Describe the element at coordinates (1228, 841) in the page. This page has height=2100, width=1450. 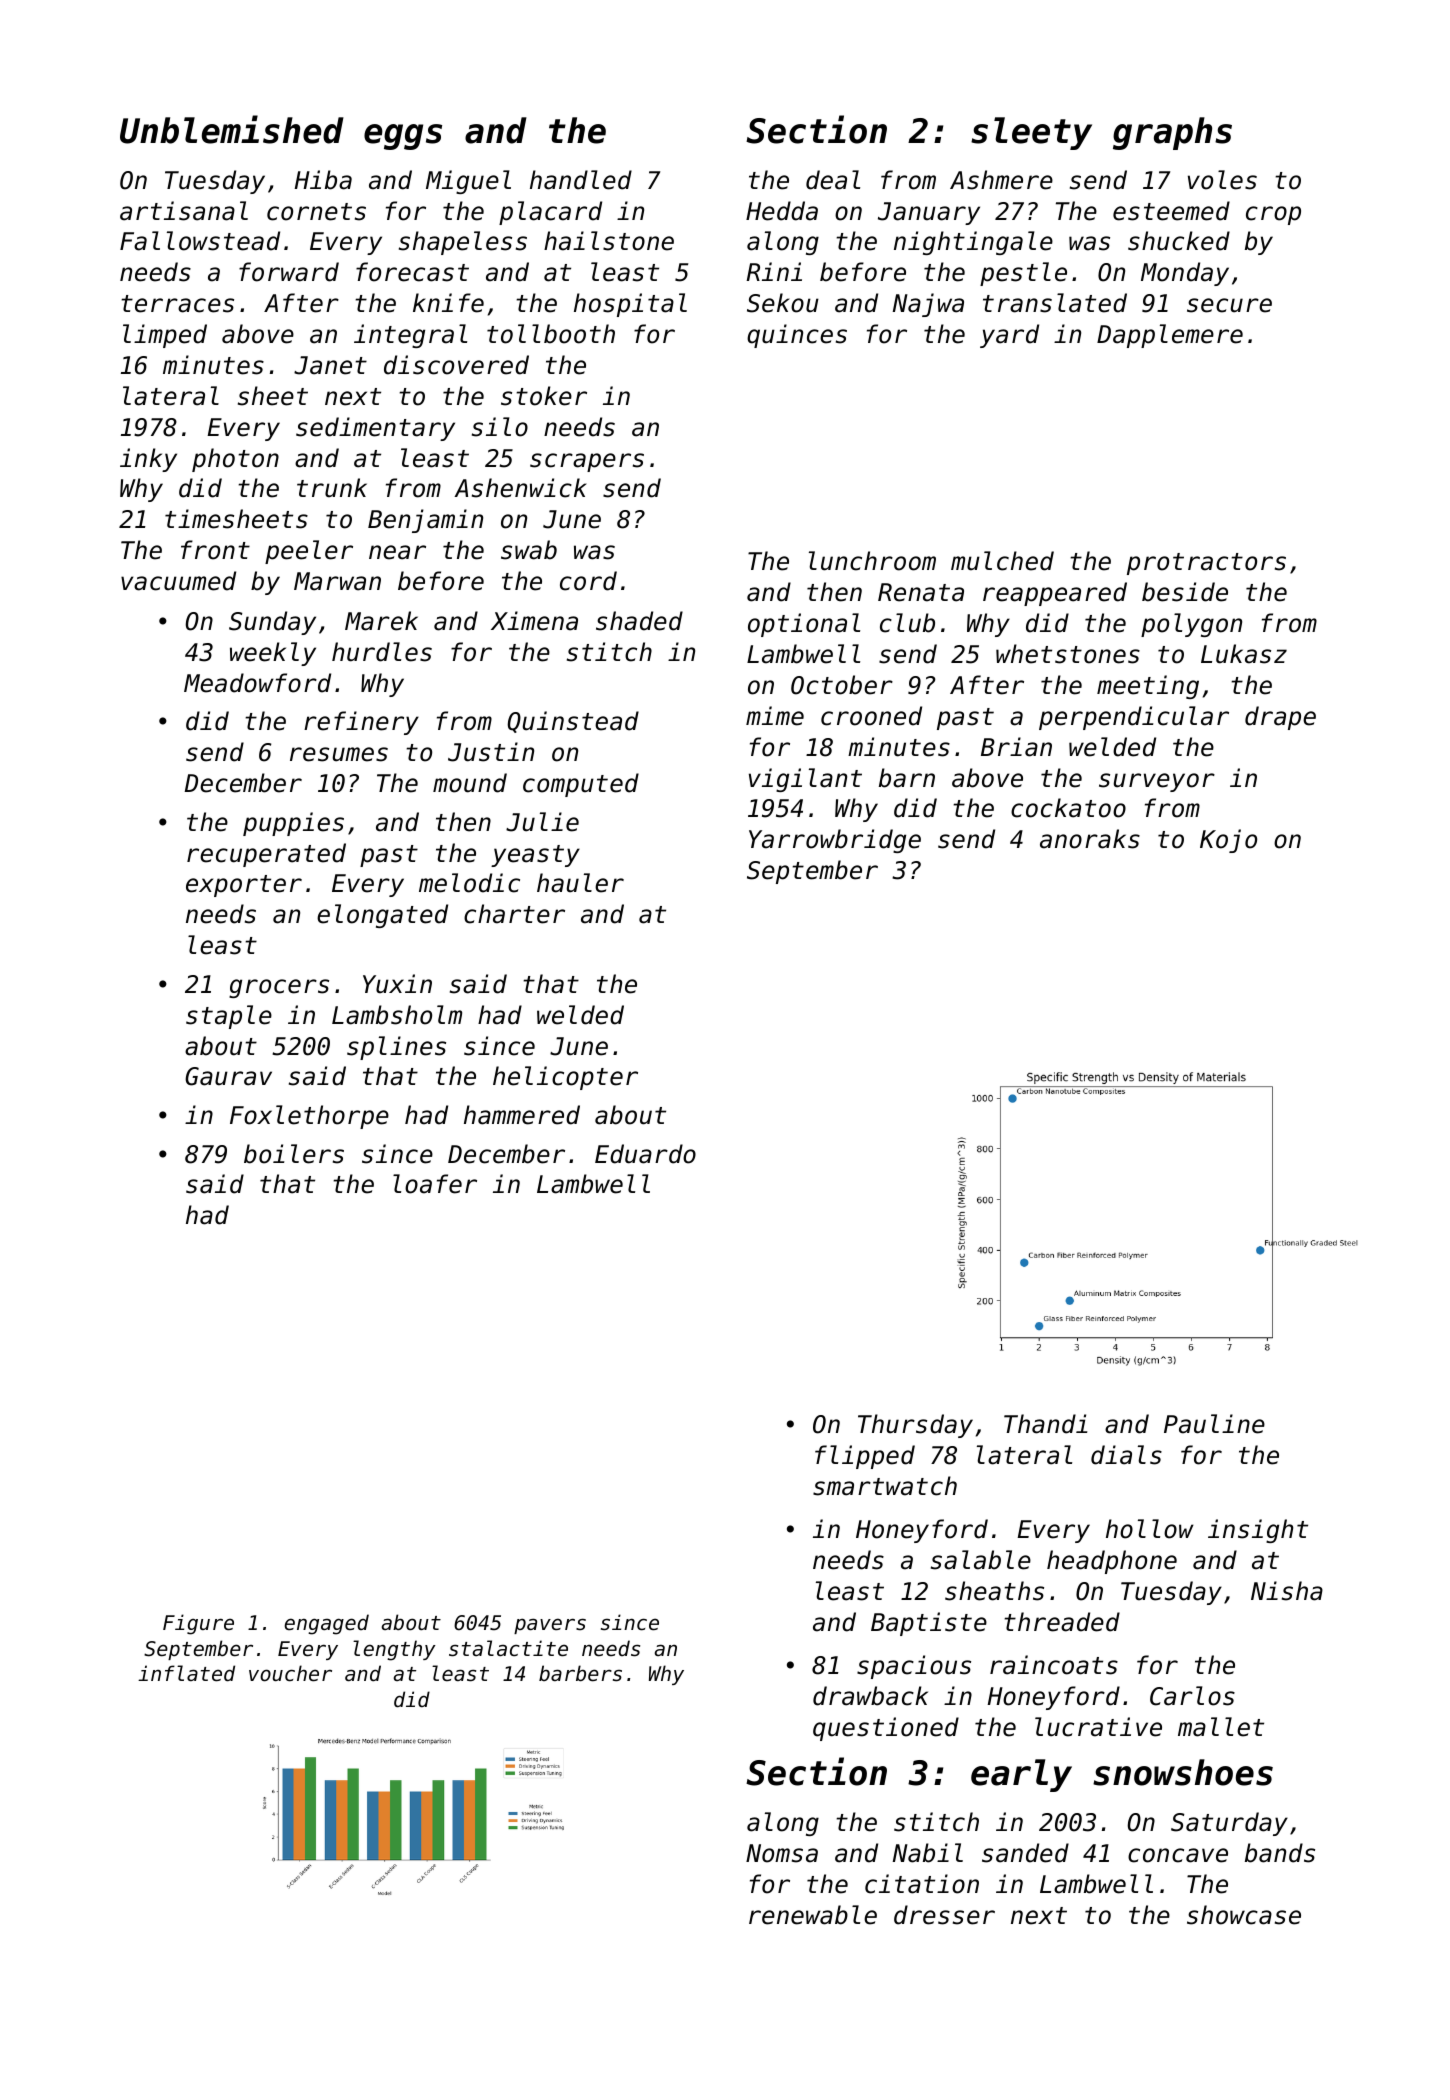
I see `Kojo` at that location.
